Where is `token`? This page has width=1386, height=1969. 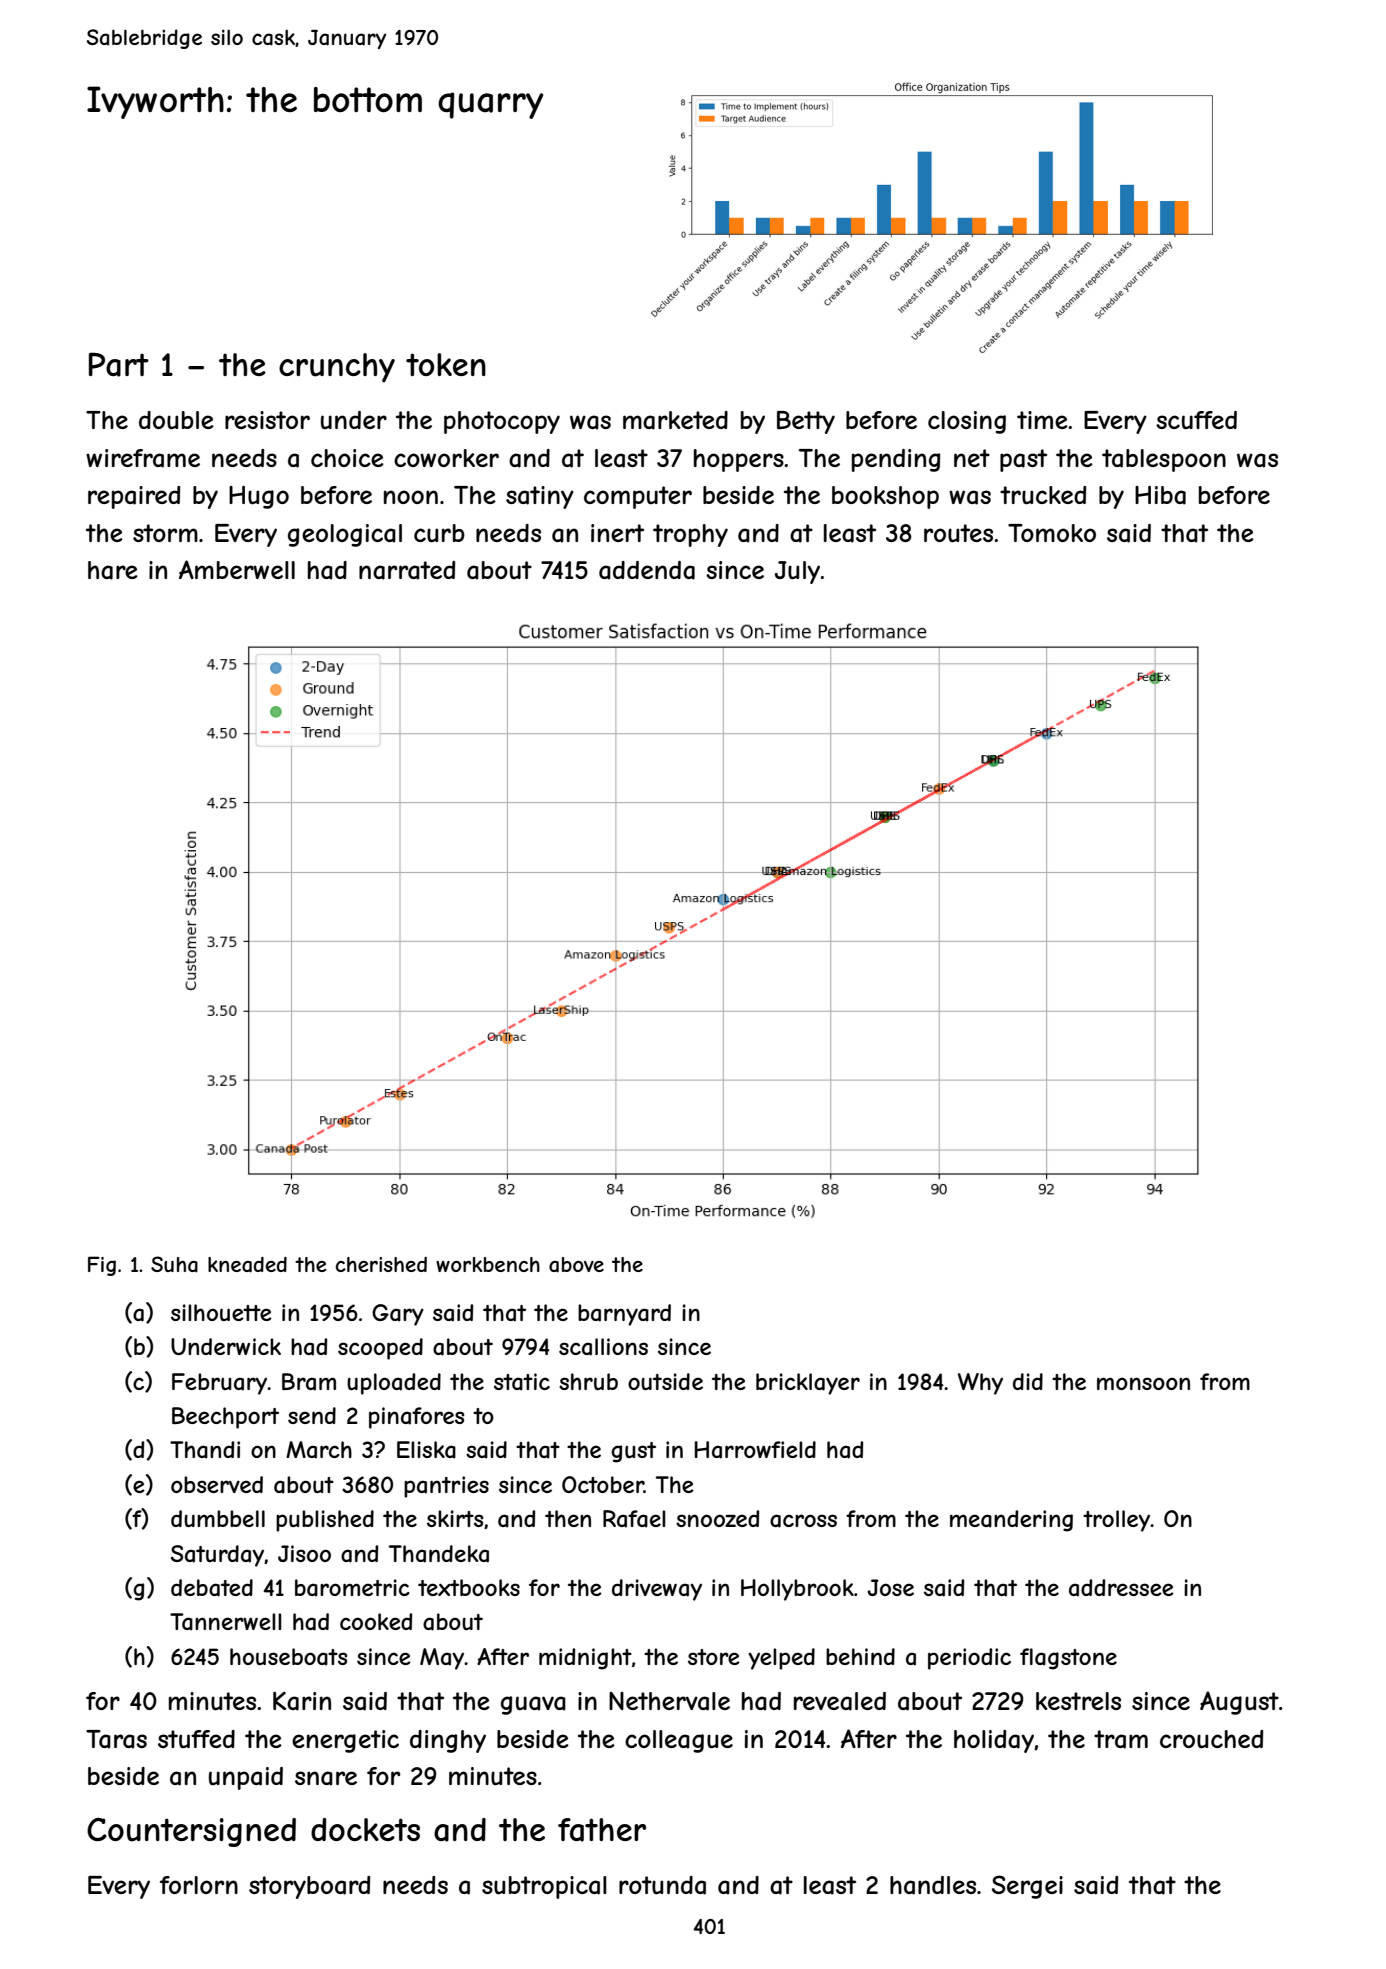 token is located at coordinates (446, 364).
